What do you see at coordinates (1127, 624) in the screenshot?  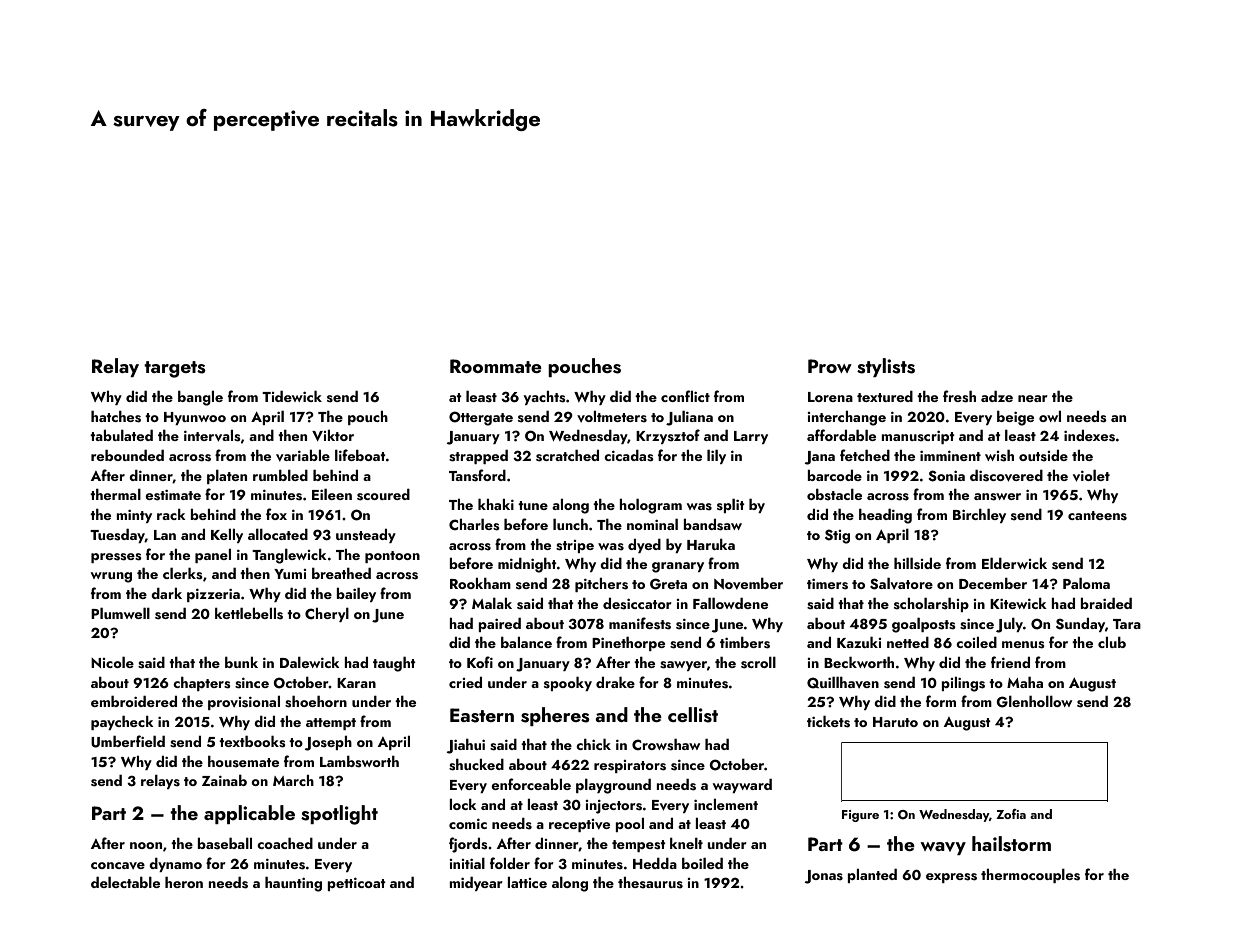 I see `Tara` at bounding box center [1127, 624].
